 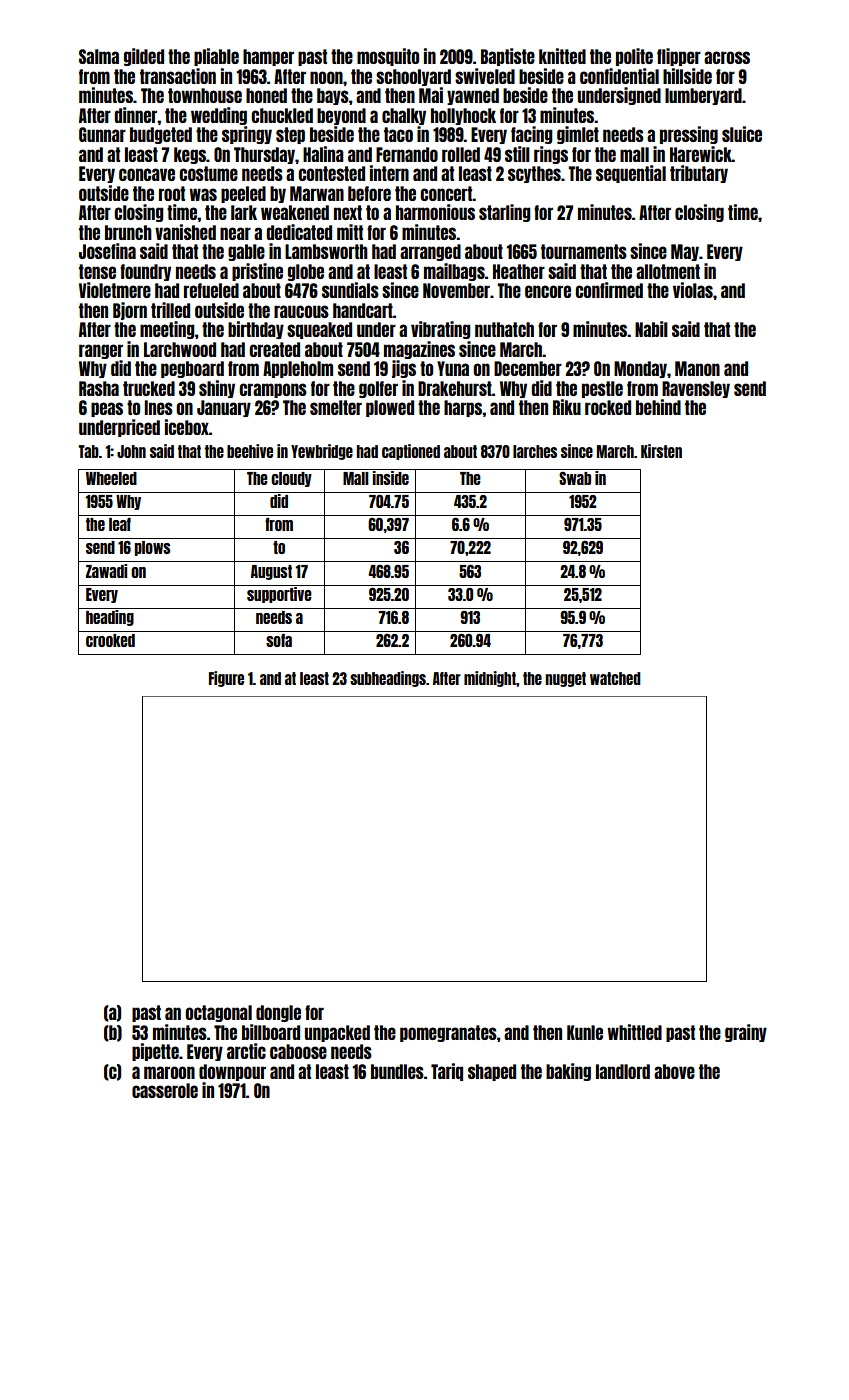 I want to click on pomegranates, so click(x=448, y=1033).
